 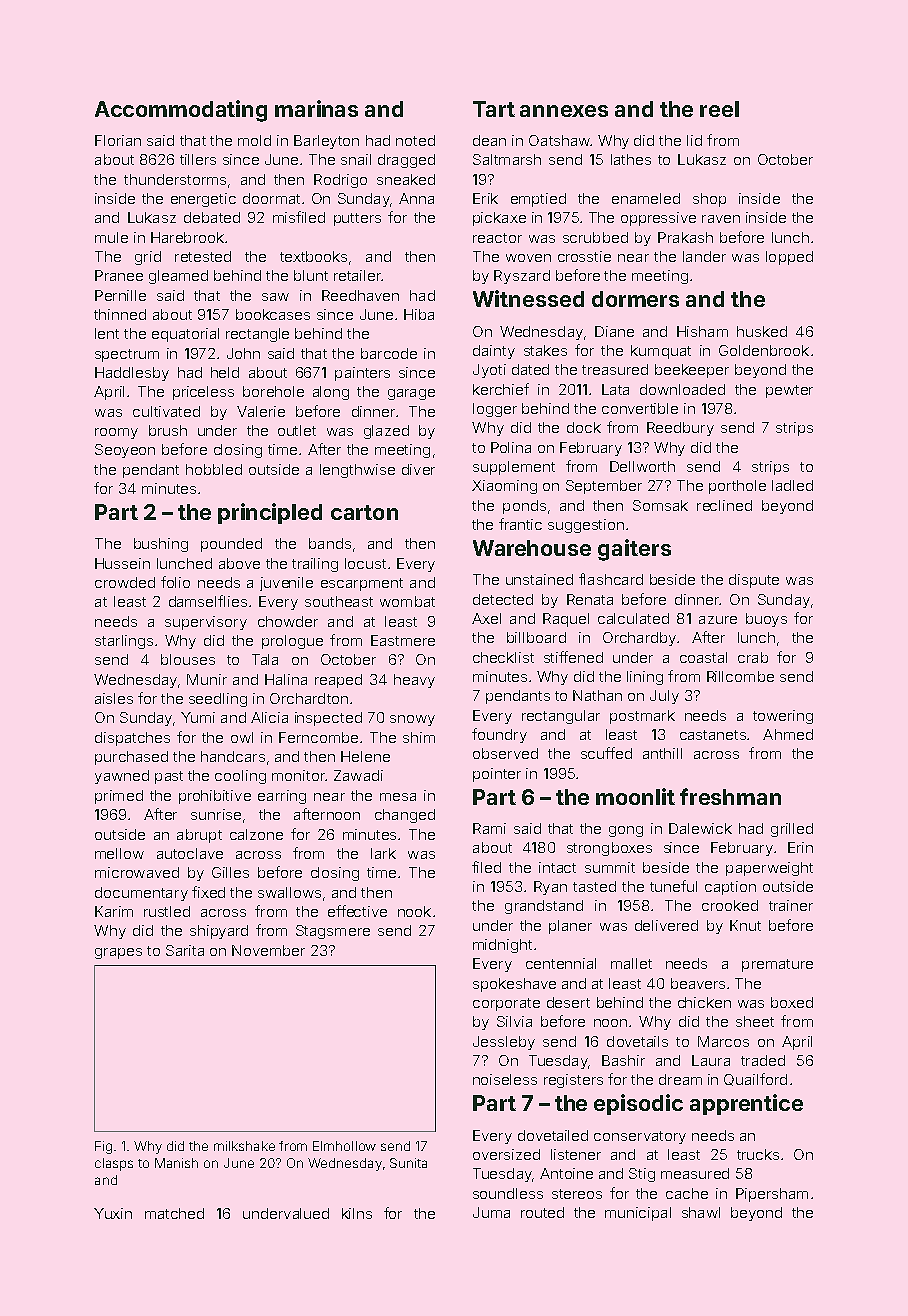 I want to click on Tart, so click(x=494, y=109).
